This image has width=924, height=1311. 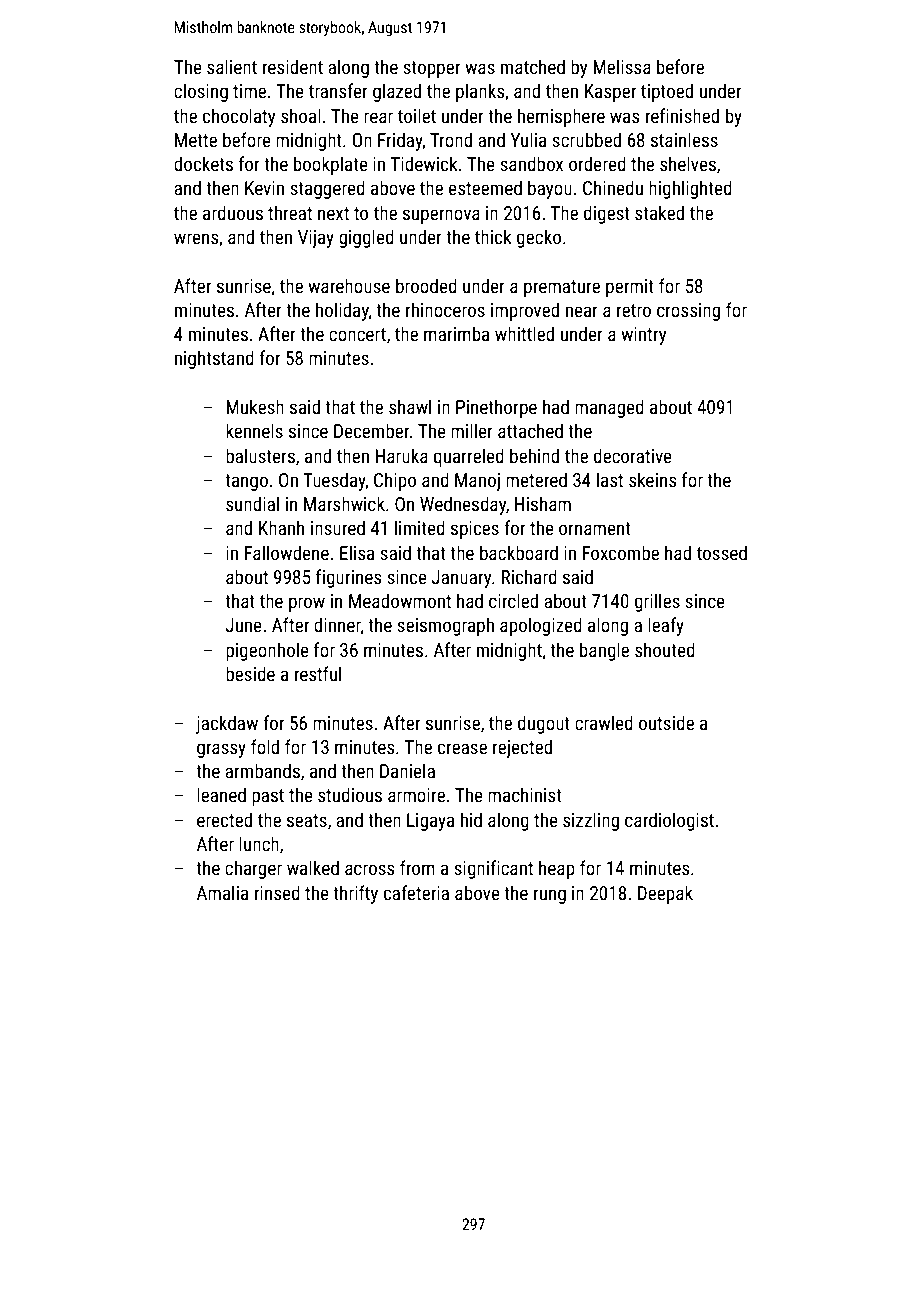 I want to click on rinsed, so click(x=277, y=892).
